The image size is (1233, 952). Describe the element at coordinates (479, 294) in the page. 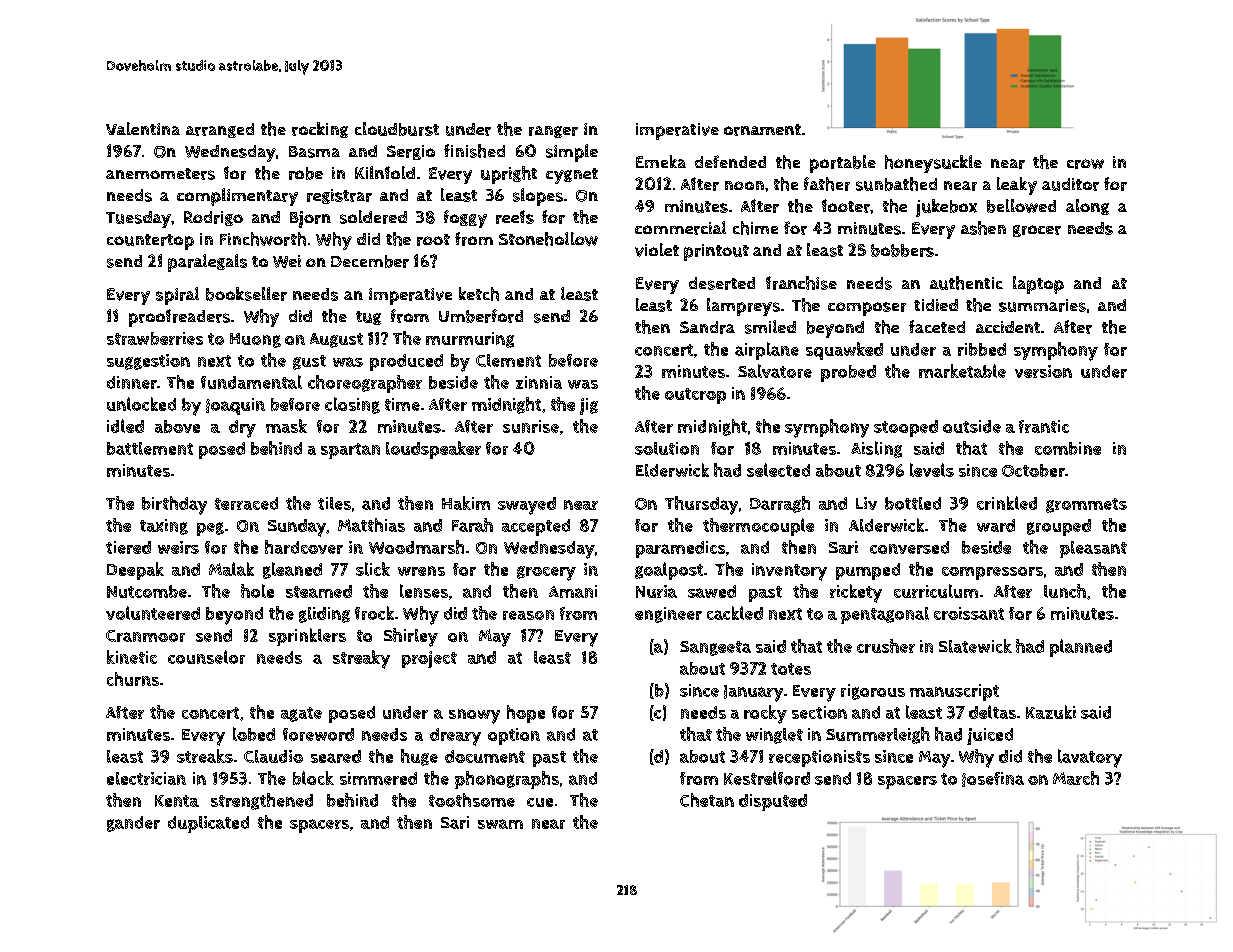

I see `ketch` at that location.
